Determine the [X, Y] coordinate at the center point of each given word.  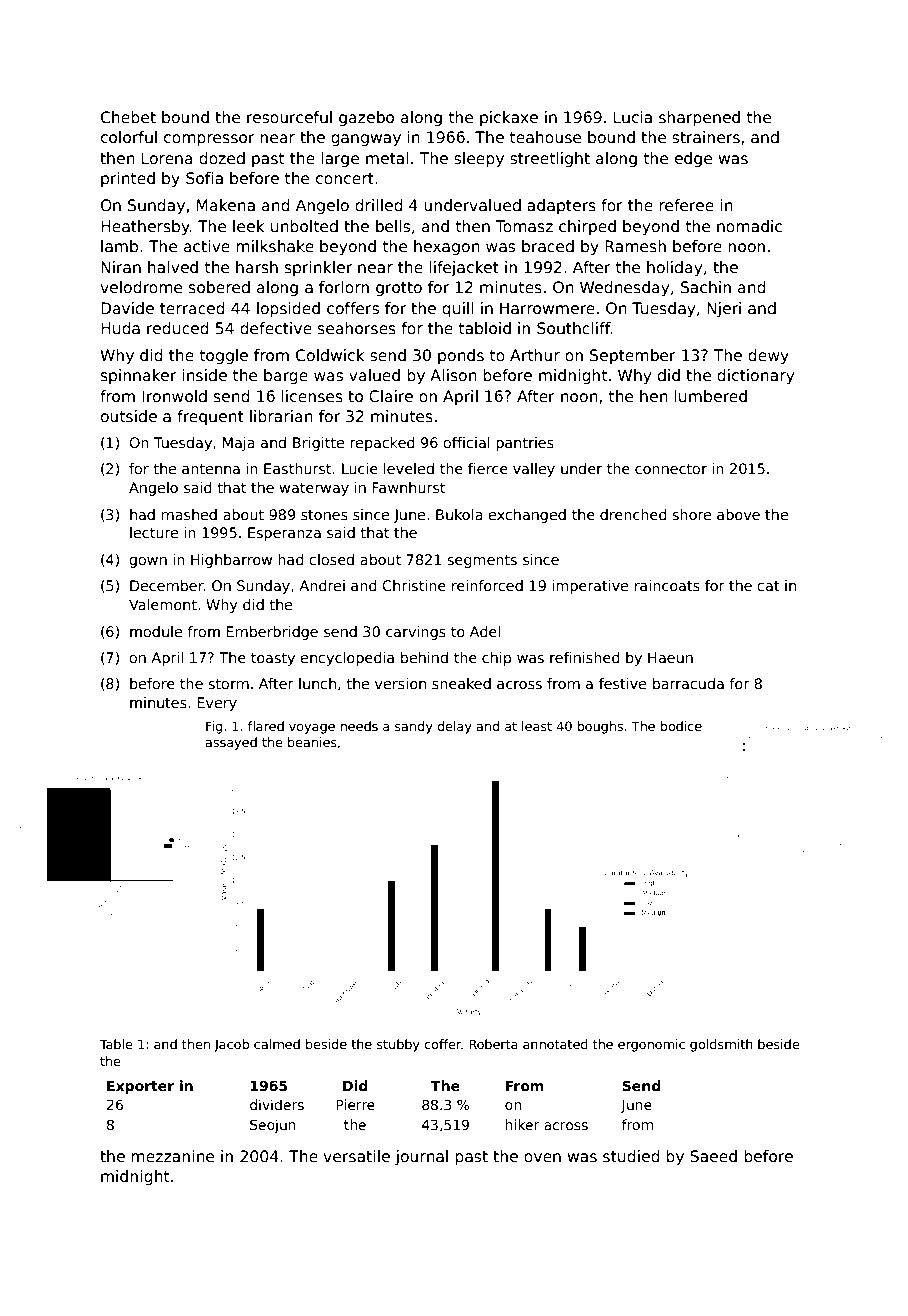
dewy [768, 356]
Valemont [163, 604]
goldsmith [721, 1045]
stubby [398, 1045]
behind [424, 657]
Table [116, 1044]
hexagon [447, 247]
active [207, 246]
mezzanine [172, 1156]
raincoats [667, 585]
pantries [525, 444]
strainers [706, 137]
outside [129, 416]
